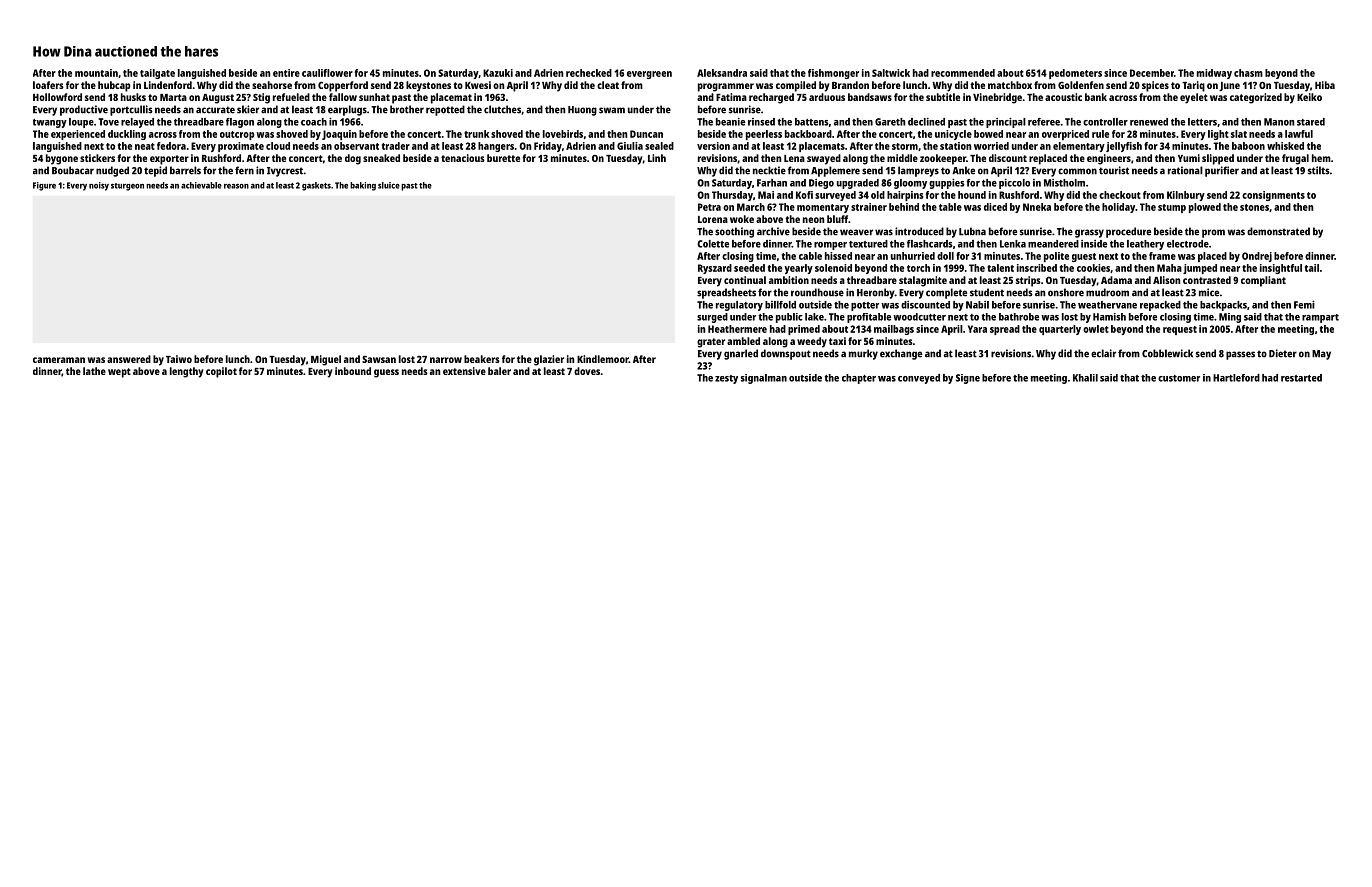 The height and width of the screenshot is (887, 1372). Describe the element at coordinates (1257, 257) in the screenshot. I see `Ondrej` at that location.
